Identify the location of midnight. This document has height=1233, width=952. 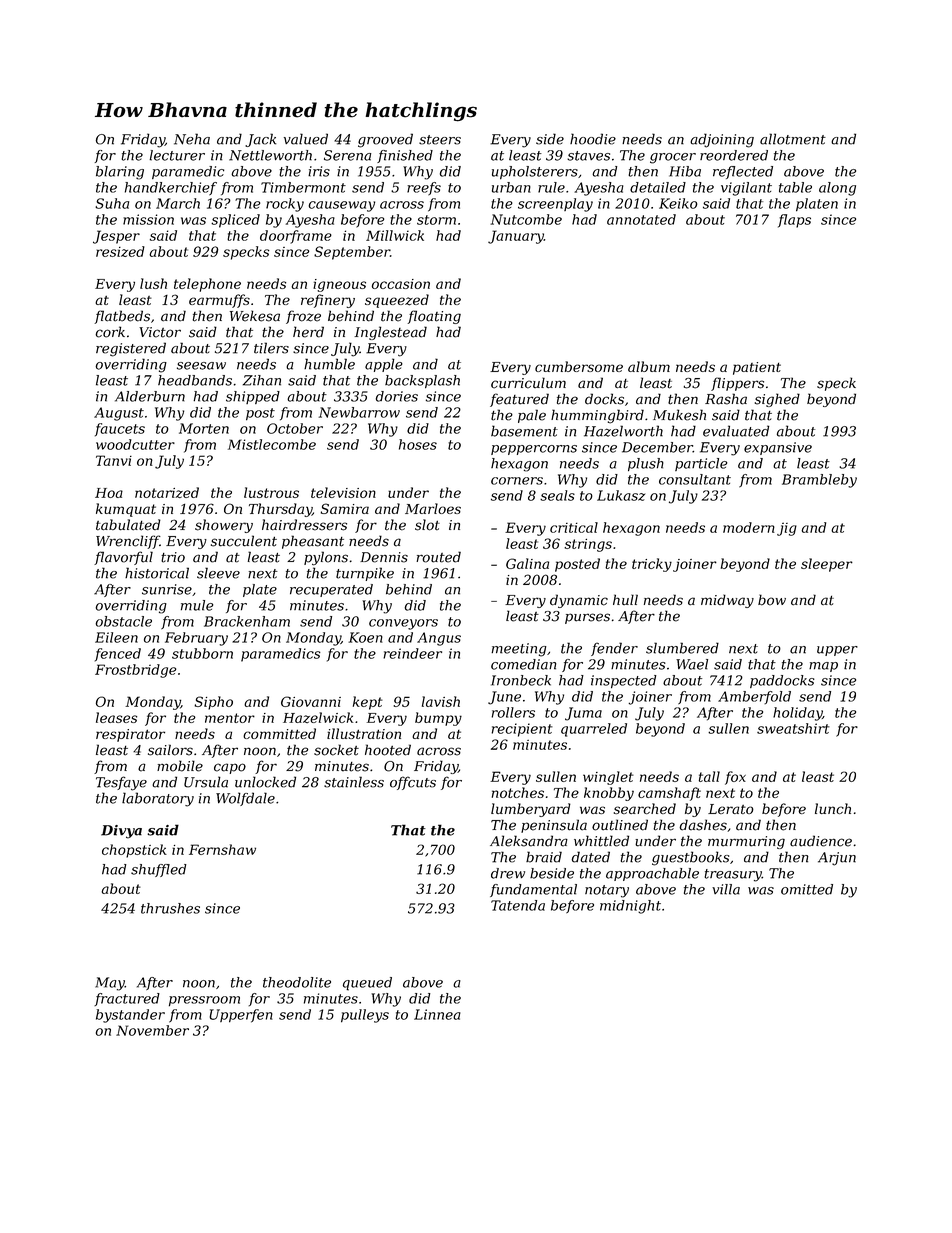
(630, 907).
